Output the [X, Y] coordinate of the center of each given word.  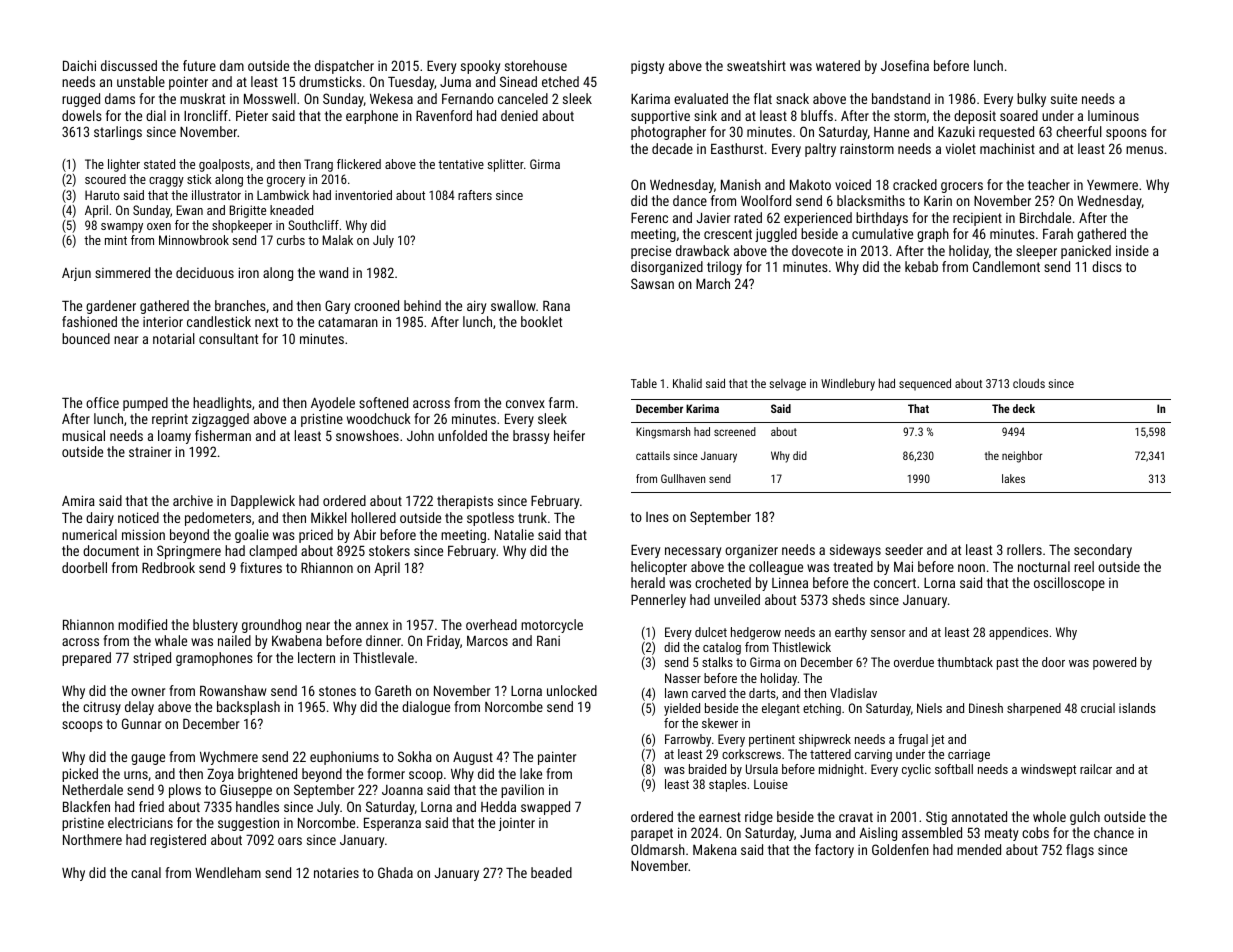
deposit [975, 117]
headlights [222, 404]
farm [561, 402]
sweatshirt [756, 65]
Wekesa [391, 98]
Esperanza [392, 824]
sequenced [925, 384]
